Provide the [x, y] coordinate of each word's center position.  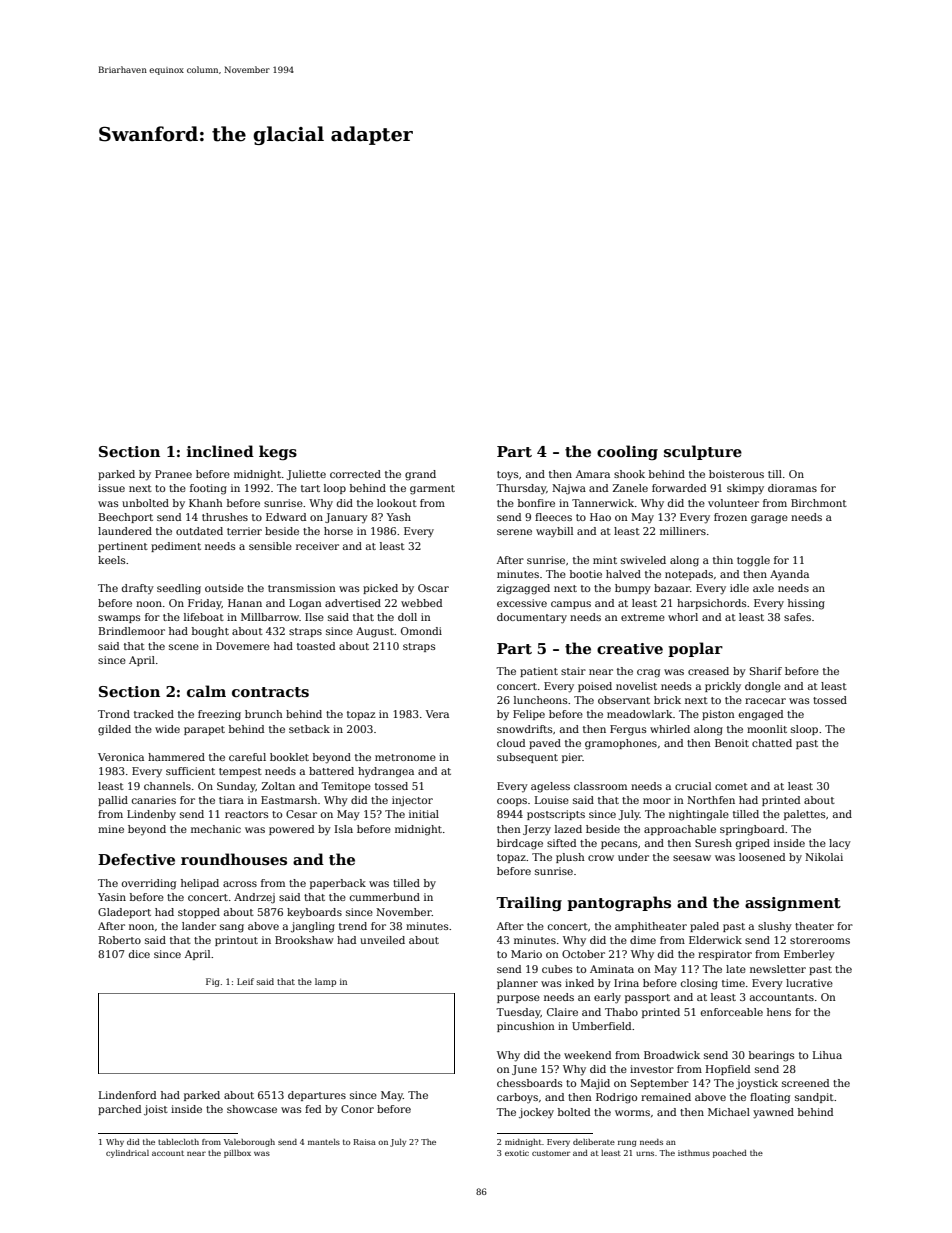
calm [206, 691]
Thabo [621, 1012]
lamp [325, 982]
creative [630, 648]
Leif [245, 981]
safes [797, 617]
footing [208, 489]
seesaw [692, 858]
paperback [338, 884]
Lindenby [151, 815]
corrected [355, 474]
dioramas [792, 488]
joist [156, 1110]
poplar [695, 649]
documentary [532, 618]
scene [184, 647]
